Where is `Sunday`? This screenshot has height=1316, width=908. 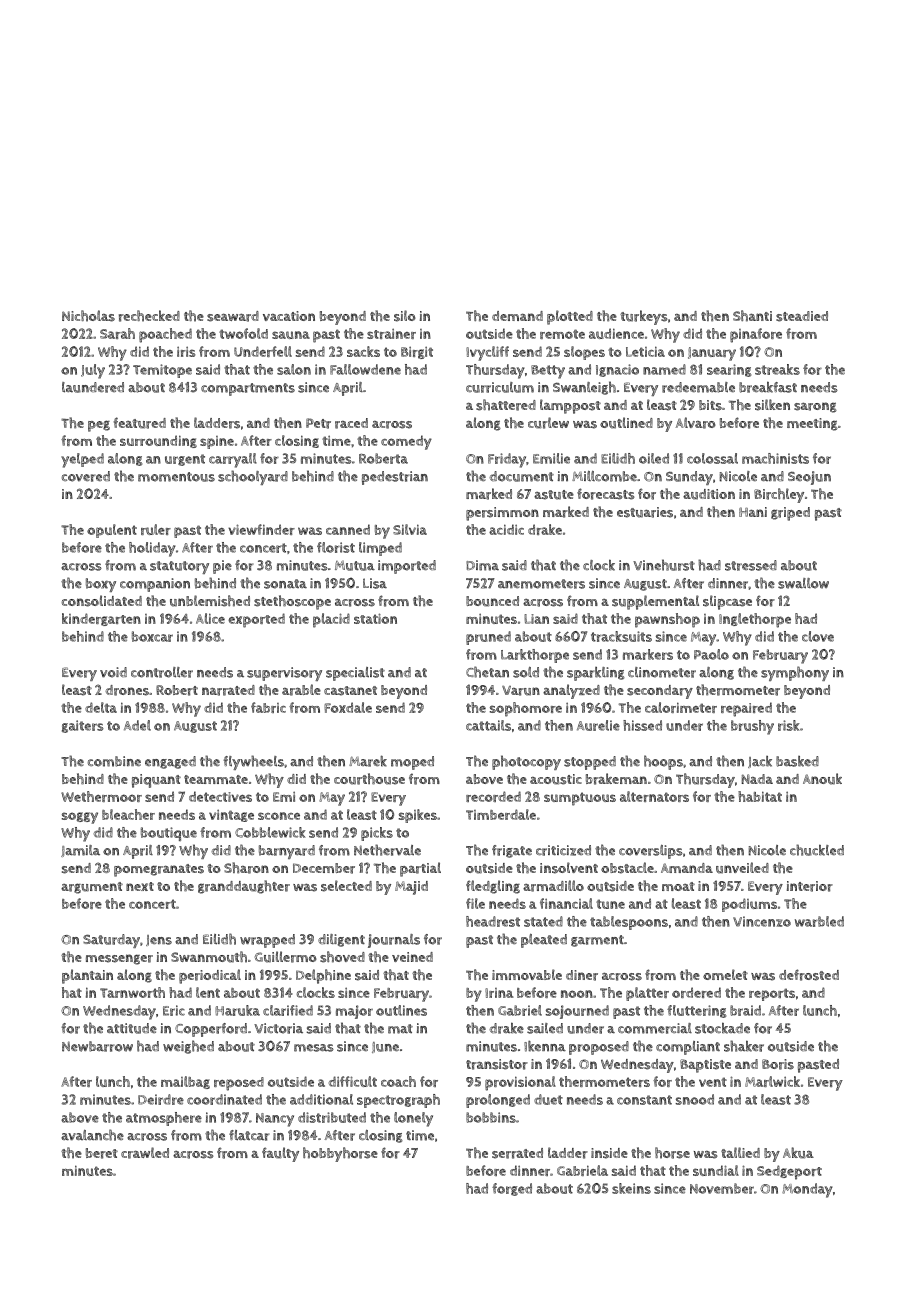
Sunday is located at coordinates (689, 478).
